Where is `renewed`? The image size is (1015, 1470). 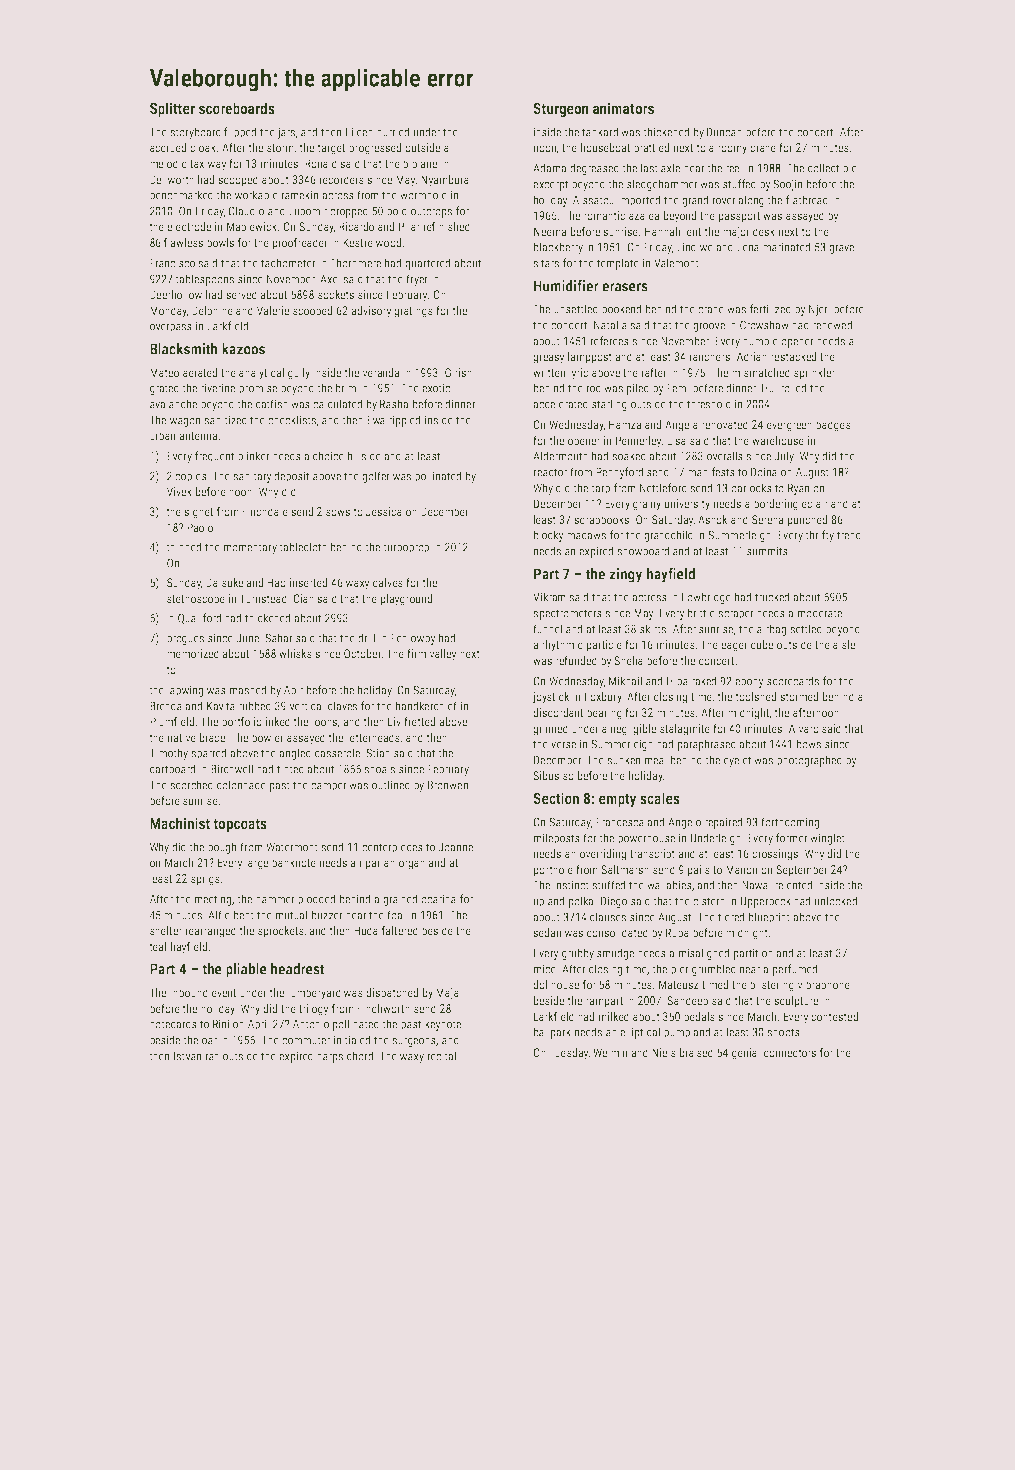
renewed is located at coordinates (832, 325).
